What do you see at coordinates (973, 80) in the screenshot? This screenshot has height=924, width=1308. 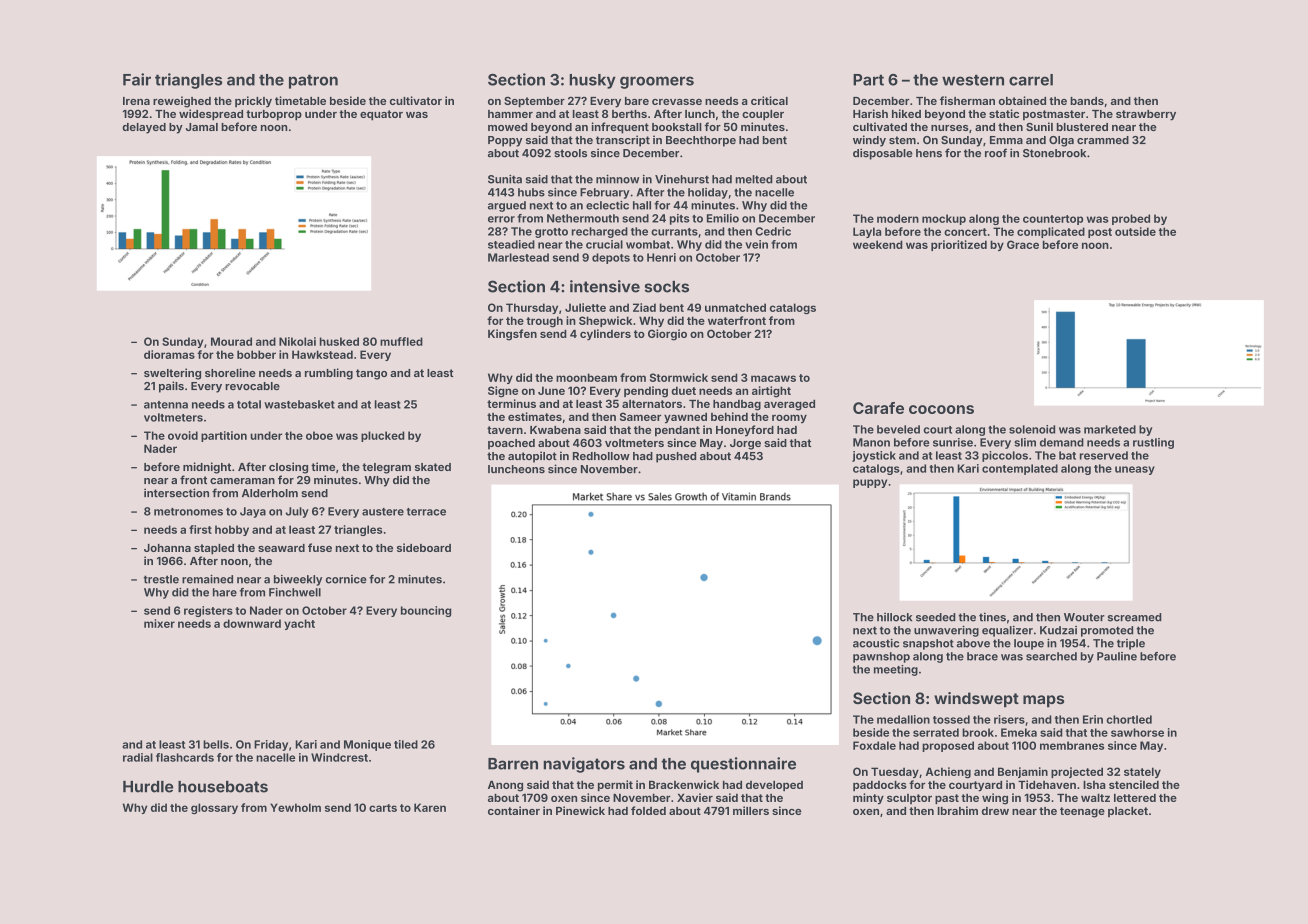 I see `western` at bounding box center [973, 80].
